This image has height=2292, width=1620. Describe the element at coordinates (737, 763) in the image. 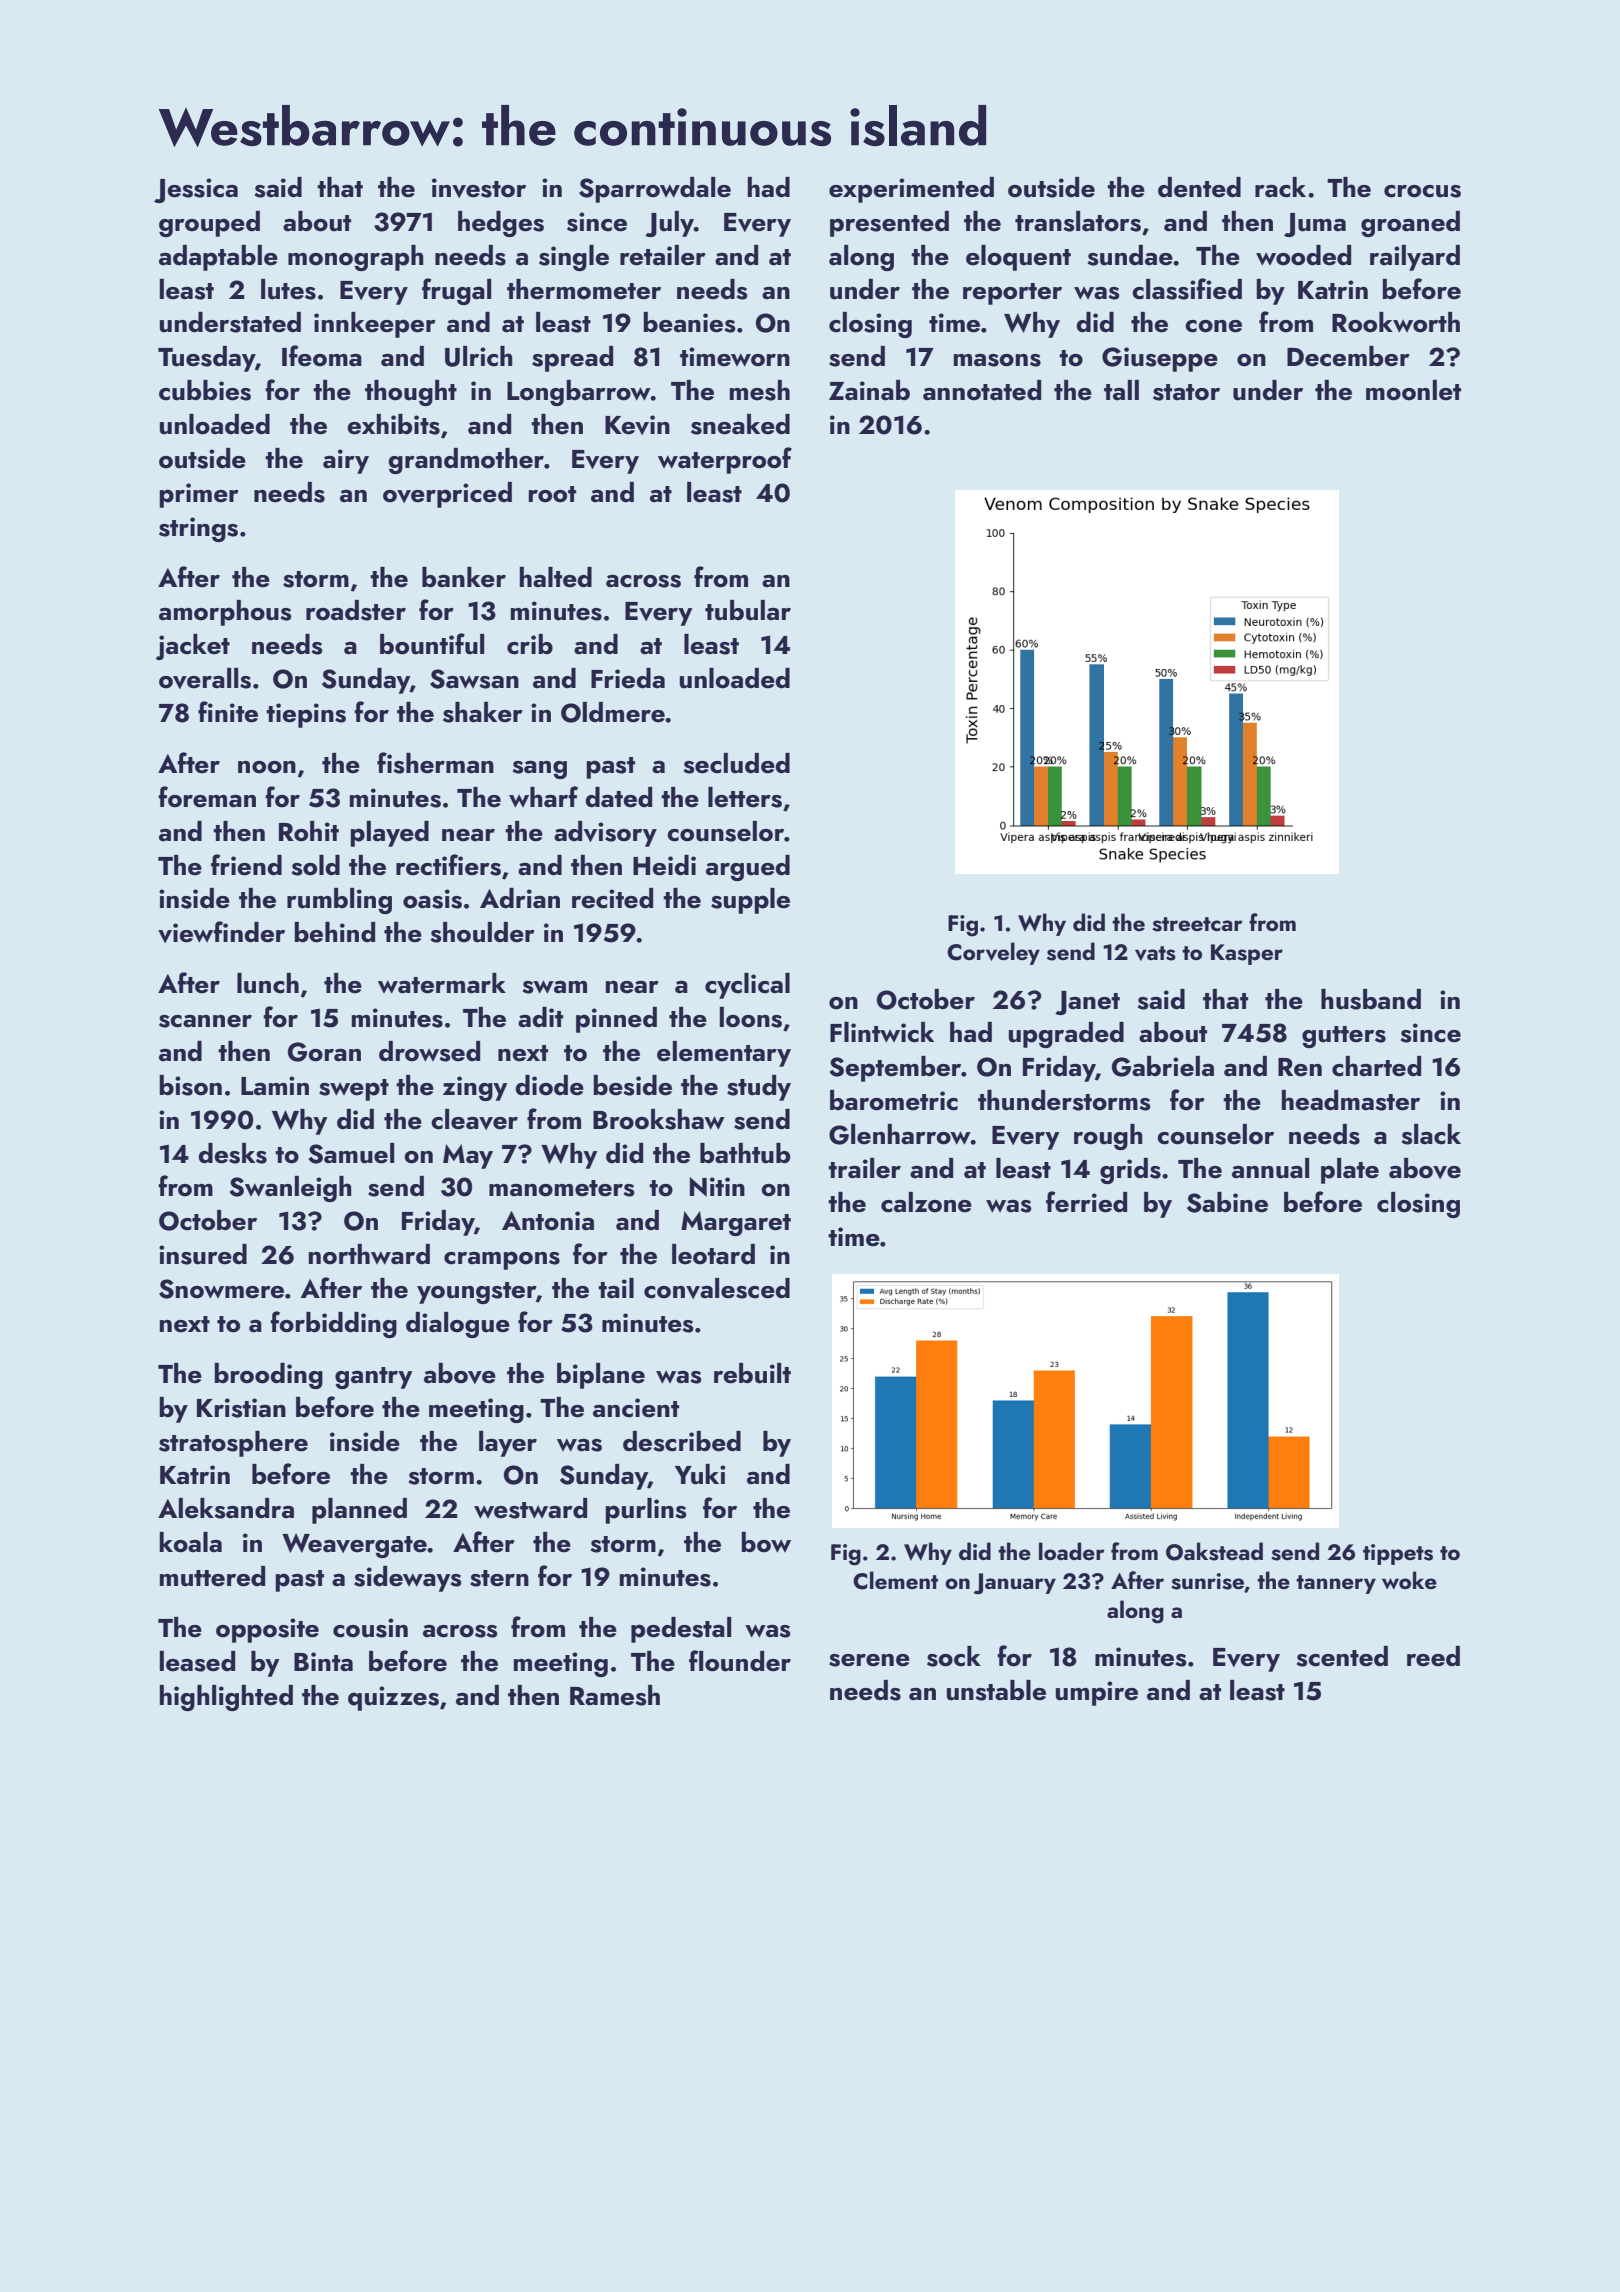

I see `secluded` at that location.
